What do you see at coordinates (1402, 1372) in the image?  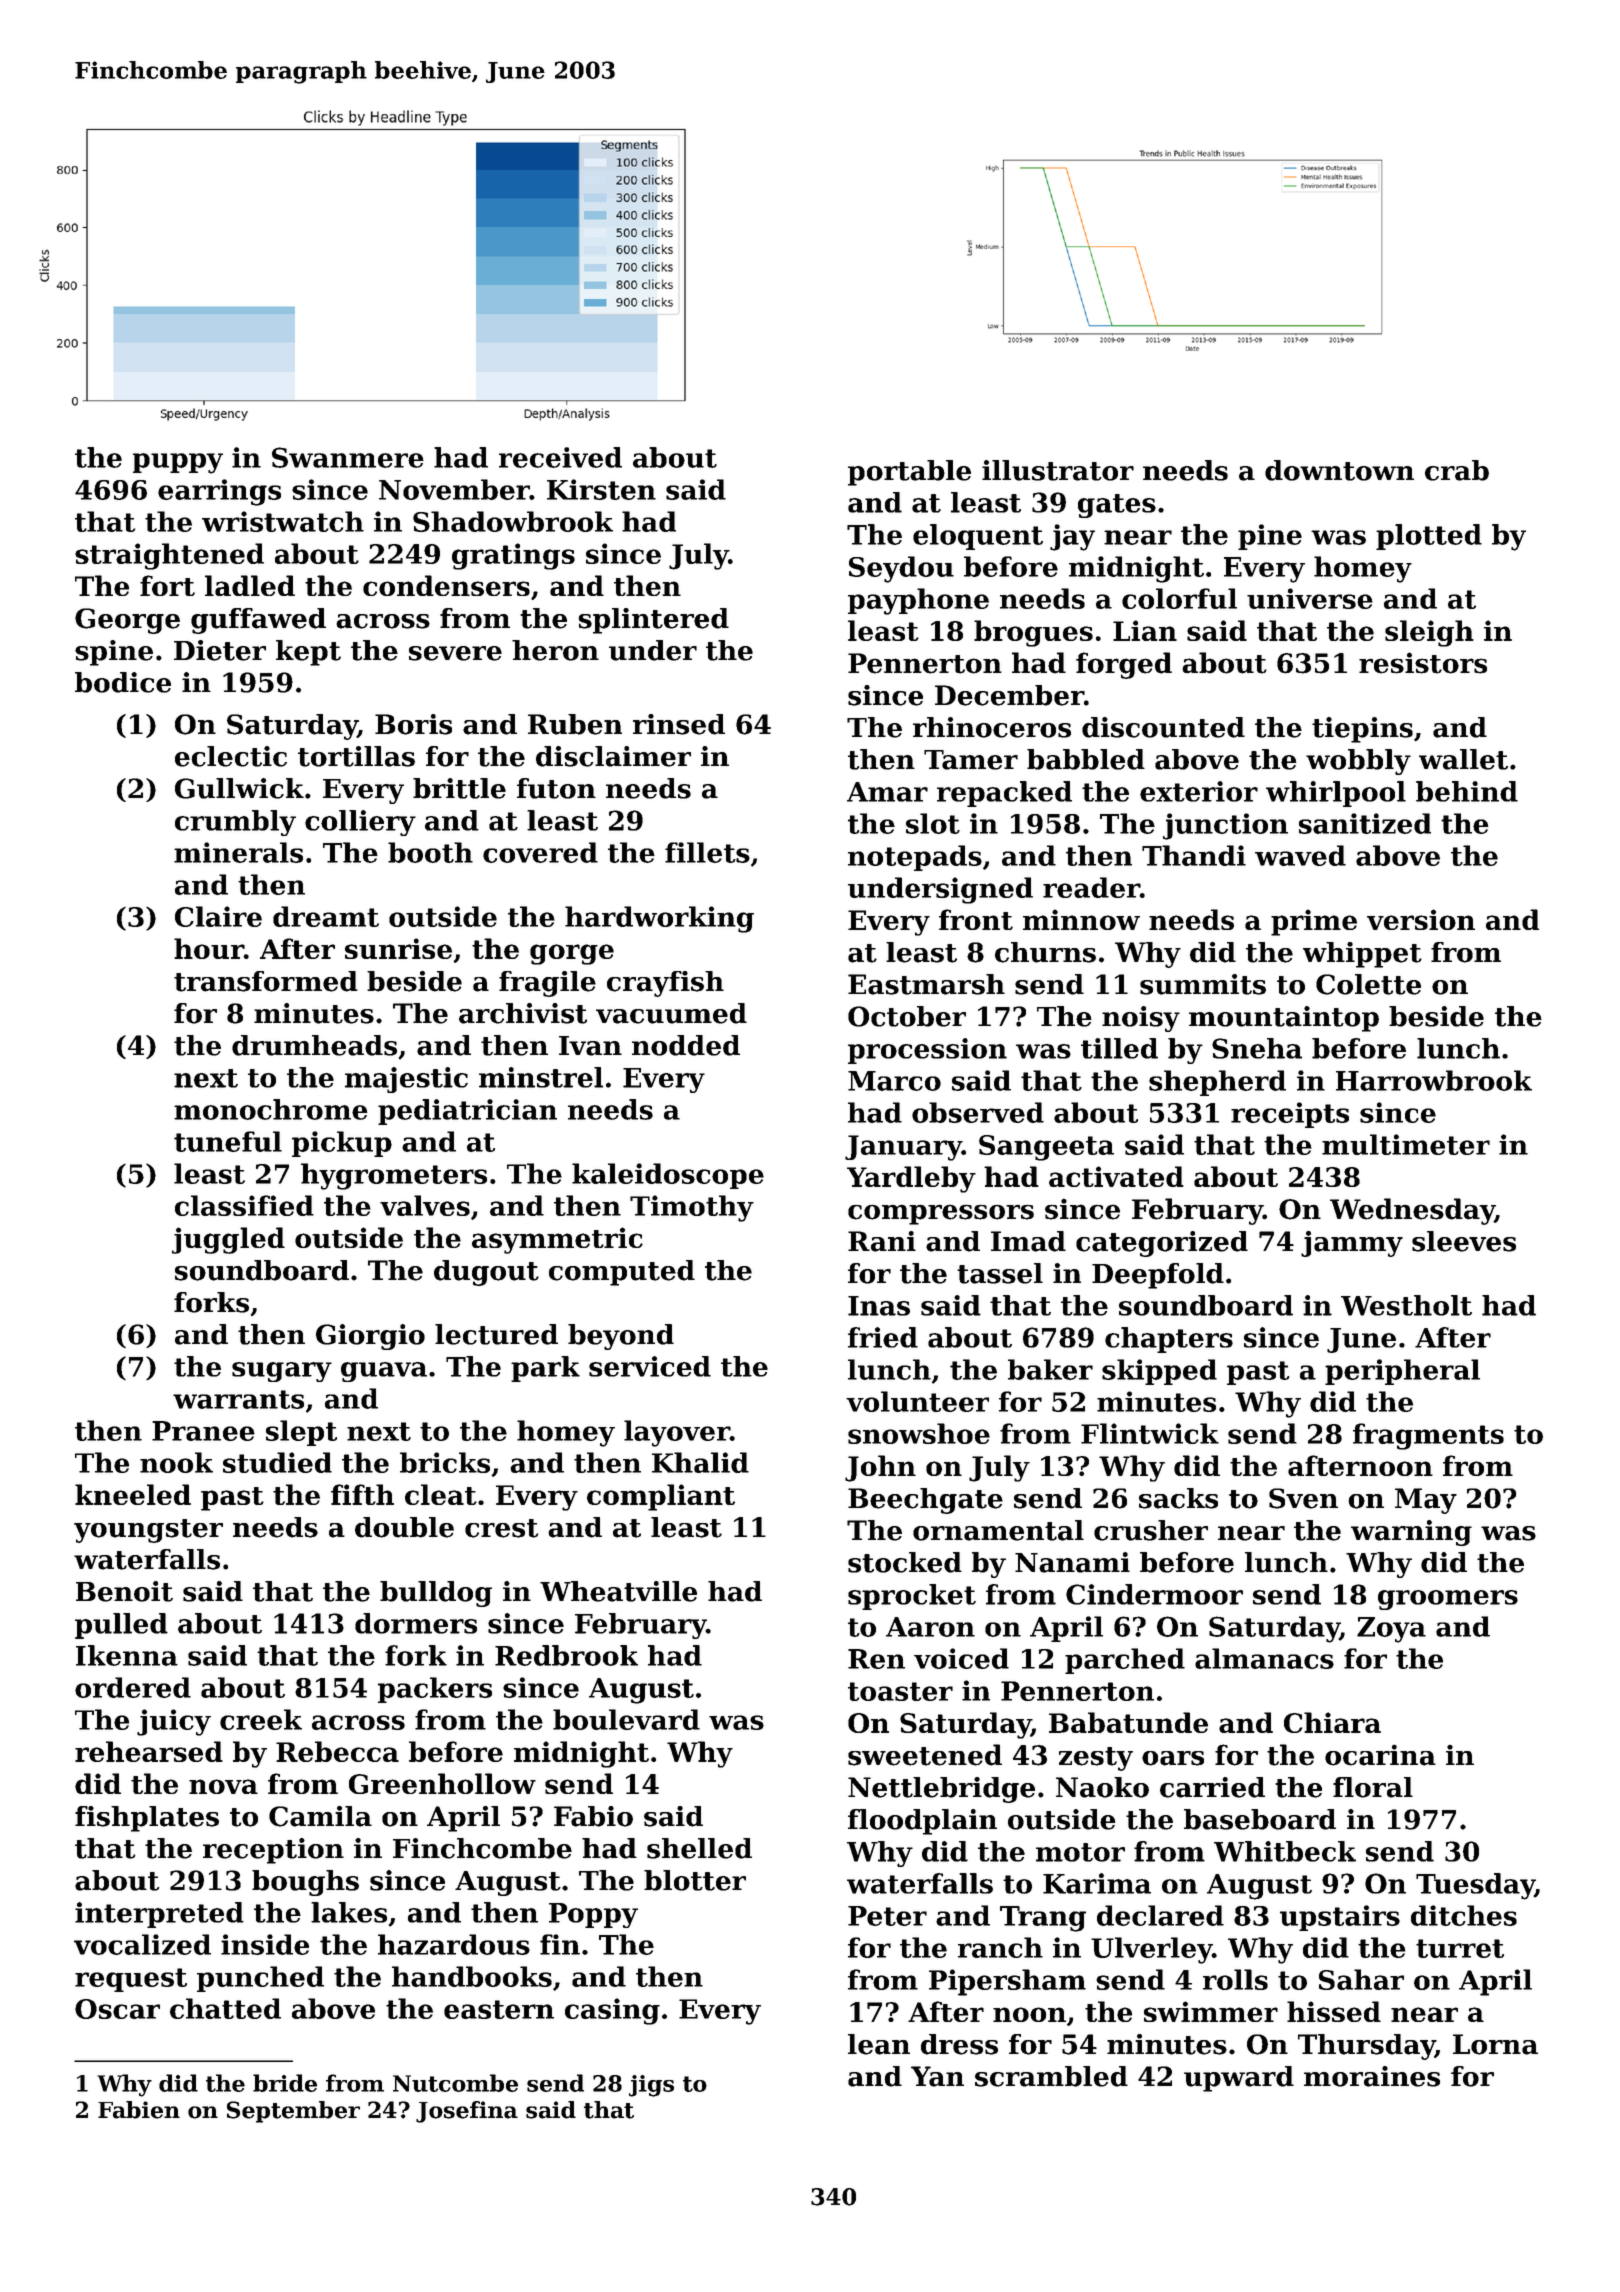 I see `peripheral` at bounding box center [1402, 1372].
